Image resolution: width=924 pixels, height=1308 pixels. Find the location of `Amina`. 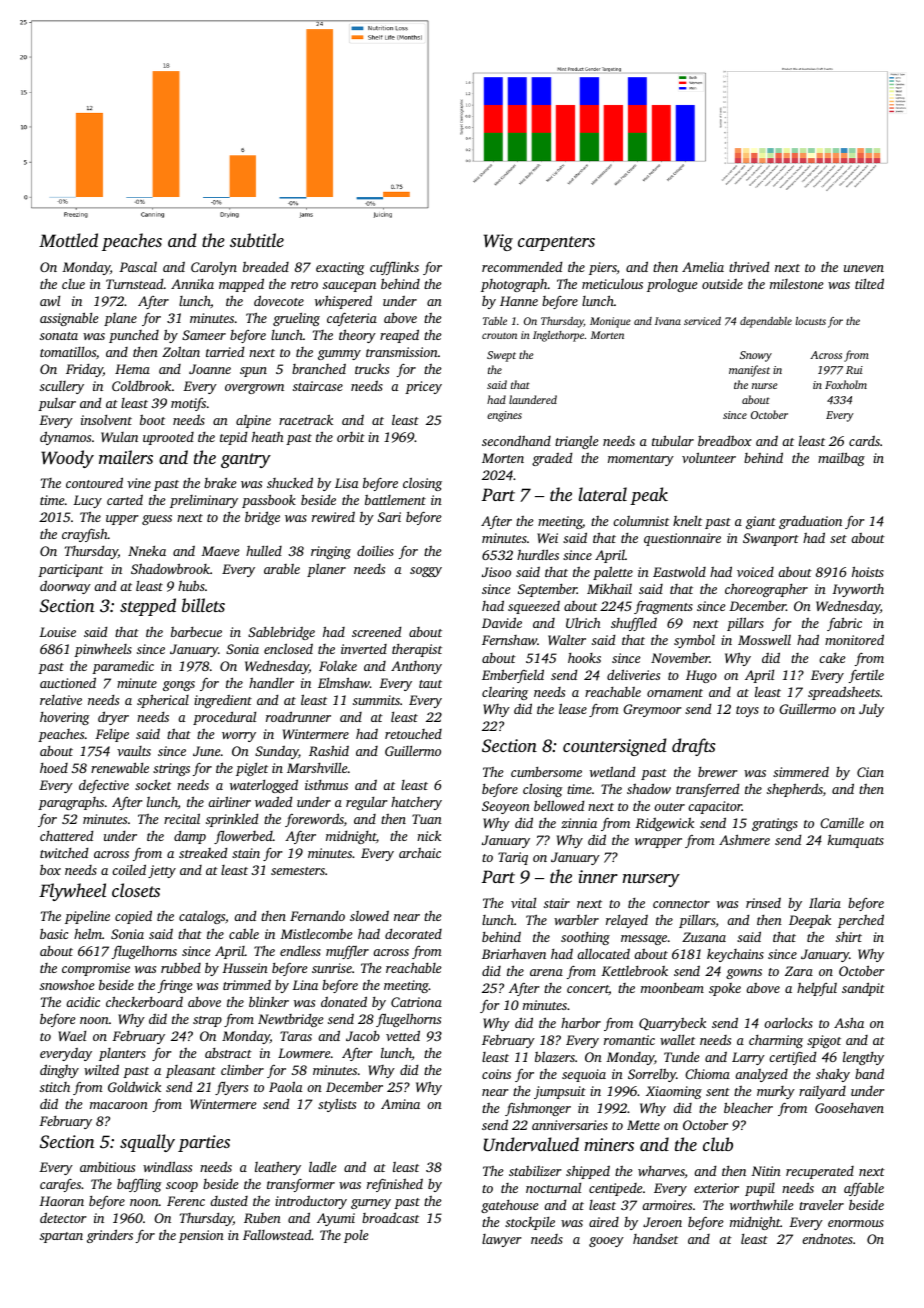

Amina is located at coordinates (400, 1104).
